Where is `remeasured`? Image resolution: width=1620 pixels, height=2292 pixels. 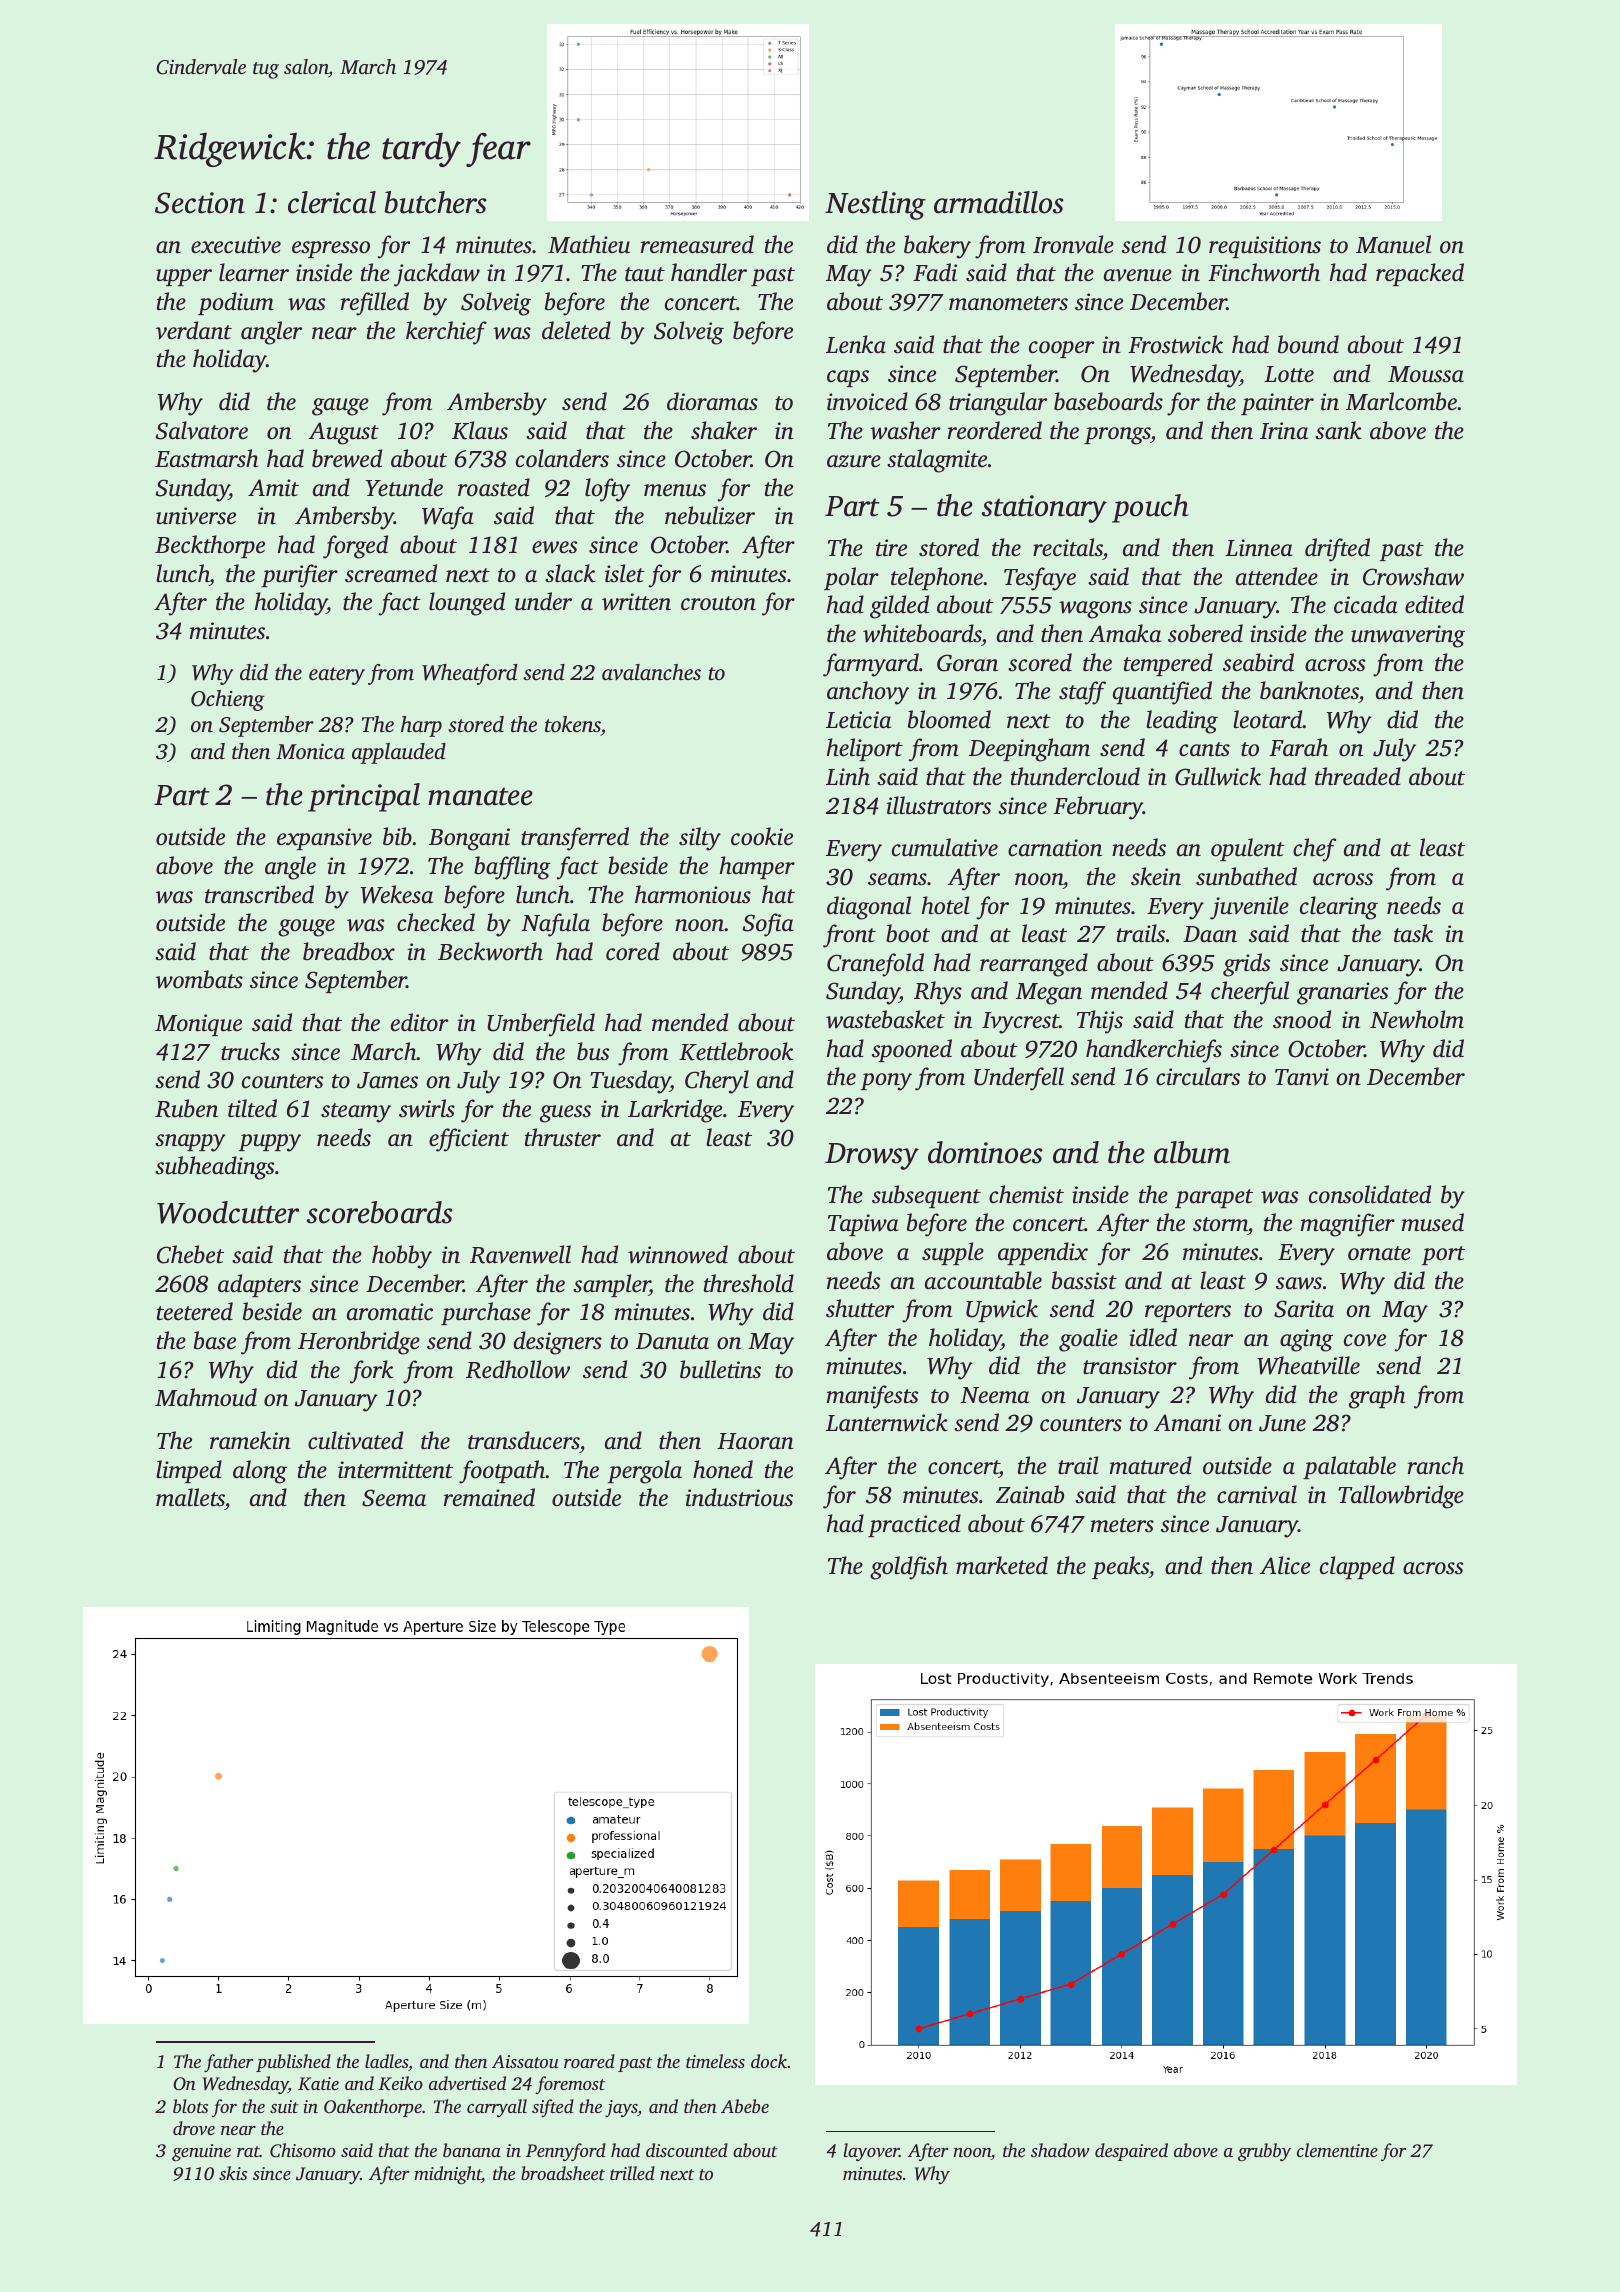
remeasured is located at coordinates (697, 244).
